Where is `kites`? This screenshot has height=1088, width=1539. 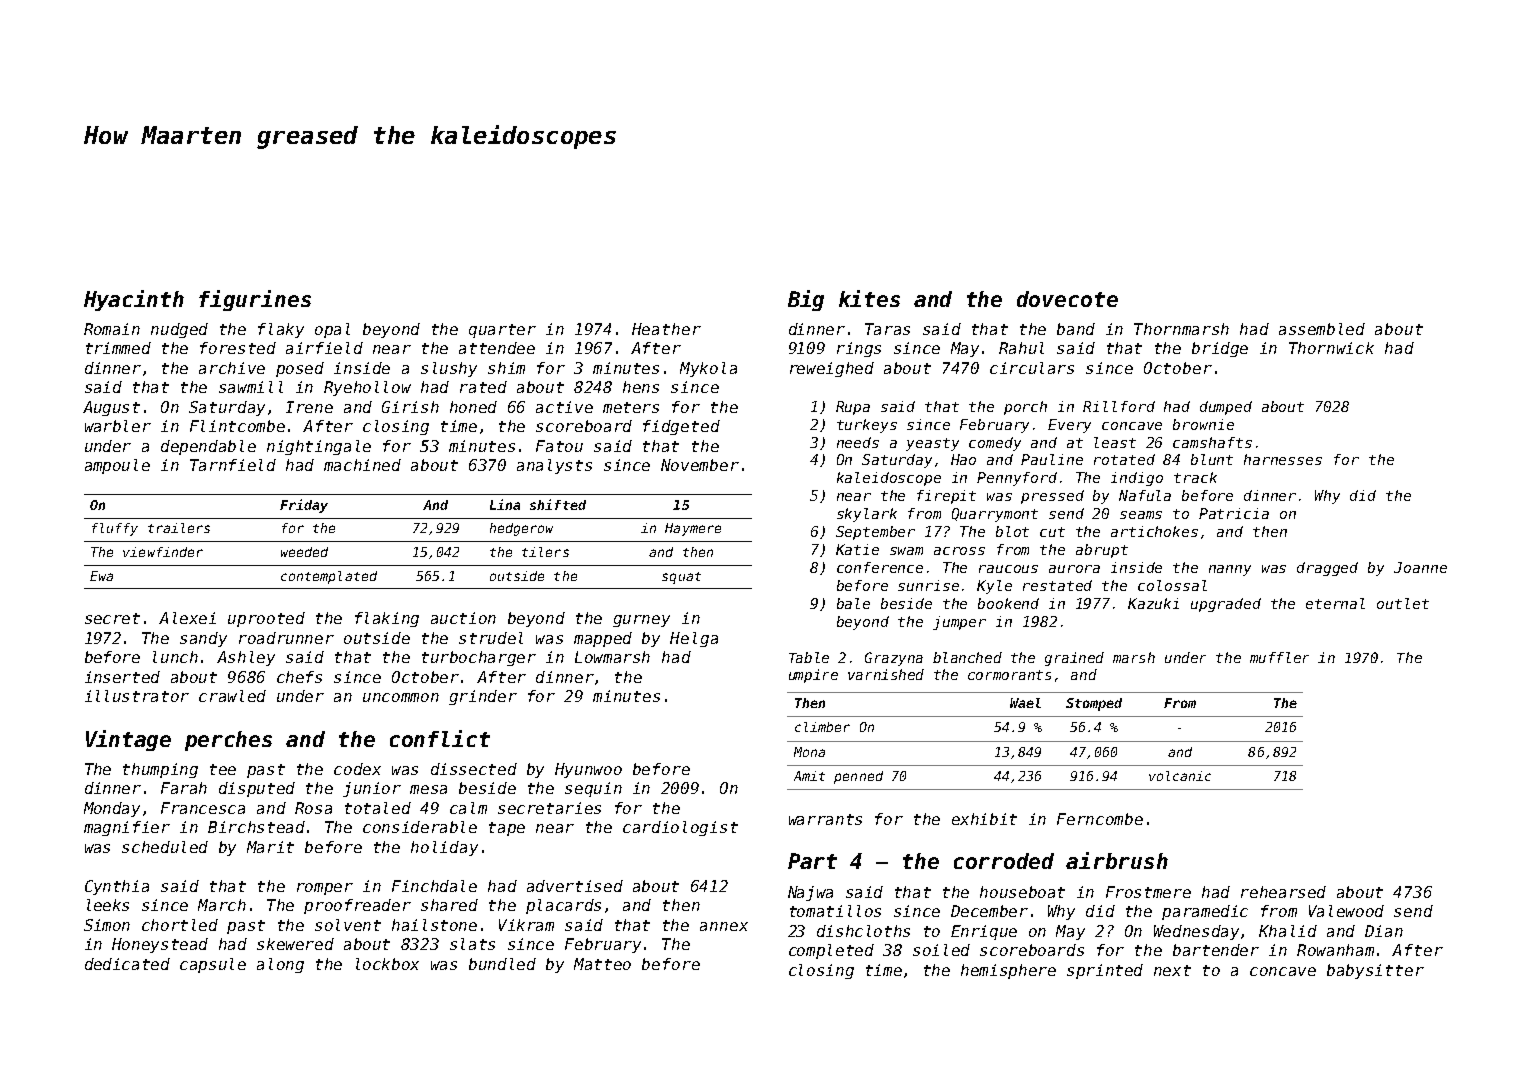 kites is located at coordinates (869, 298).
